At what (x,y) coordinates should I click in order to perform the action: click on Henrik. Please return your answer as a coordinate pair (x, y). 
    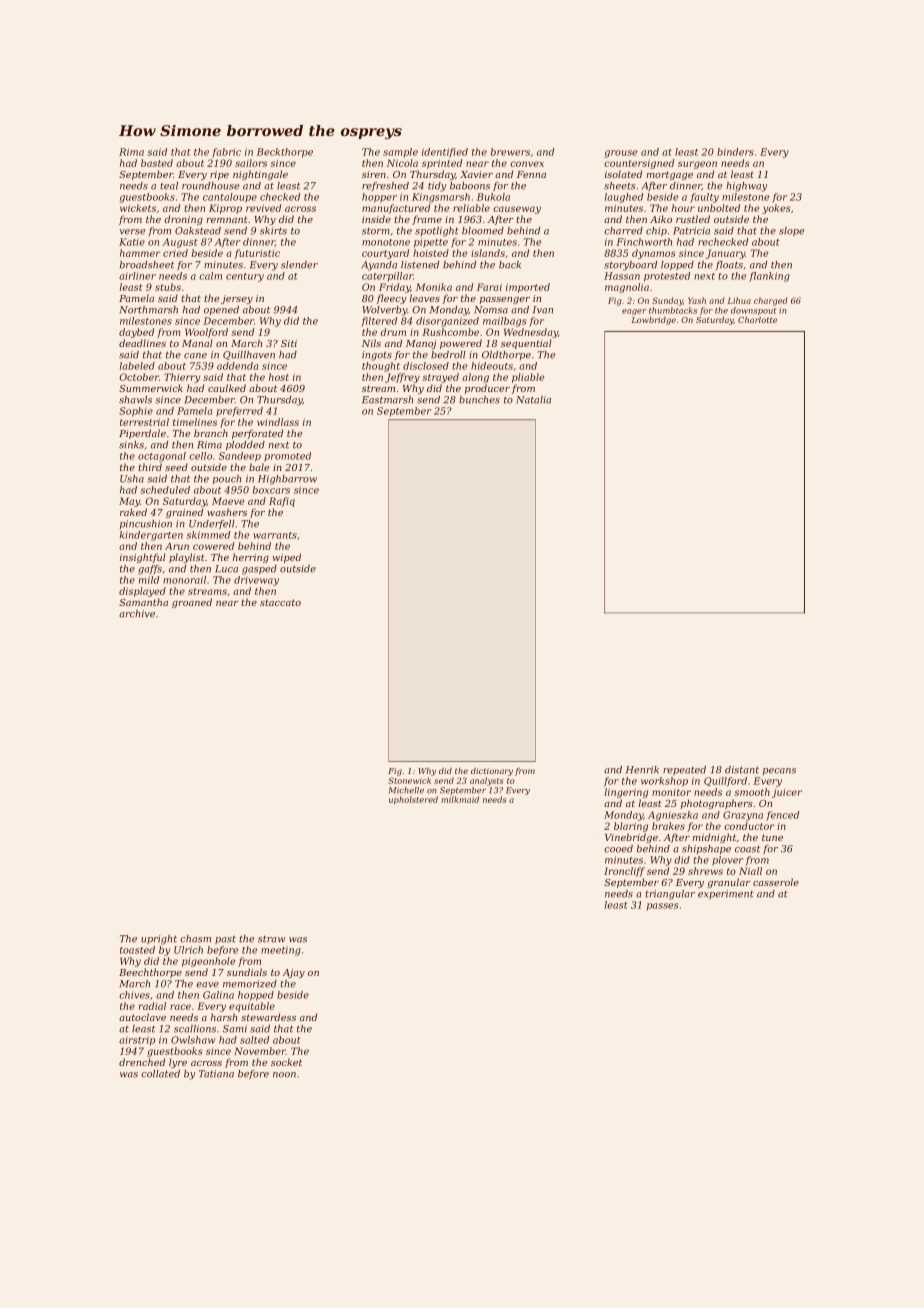
    Looking at the image, I should click on (642, 770).
